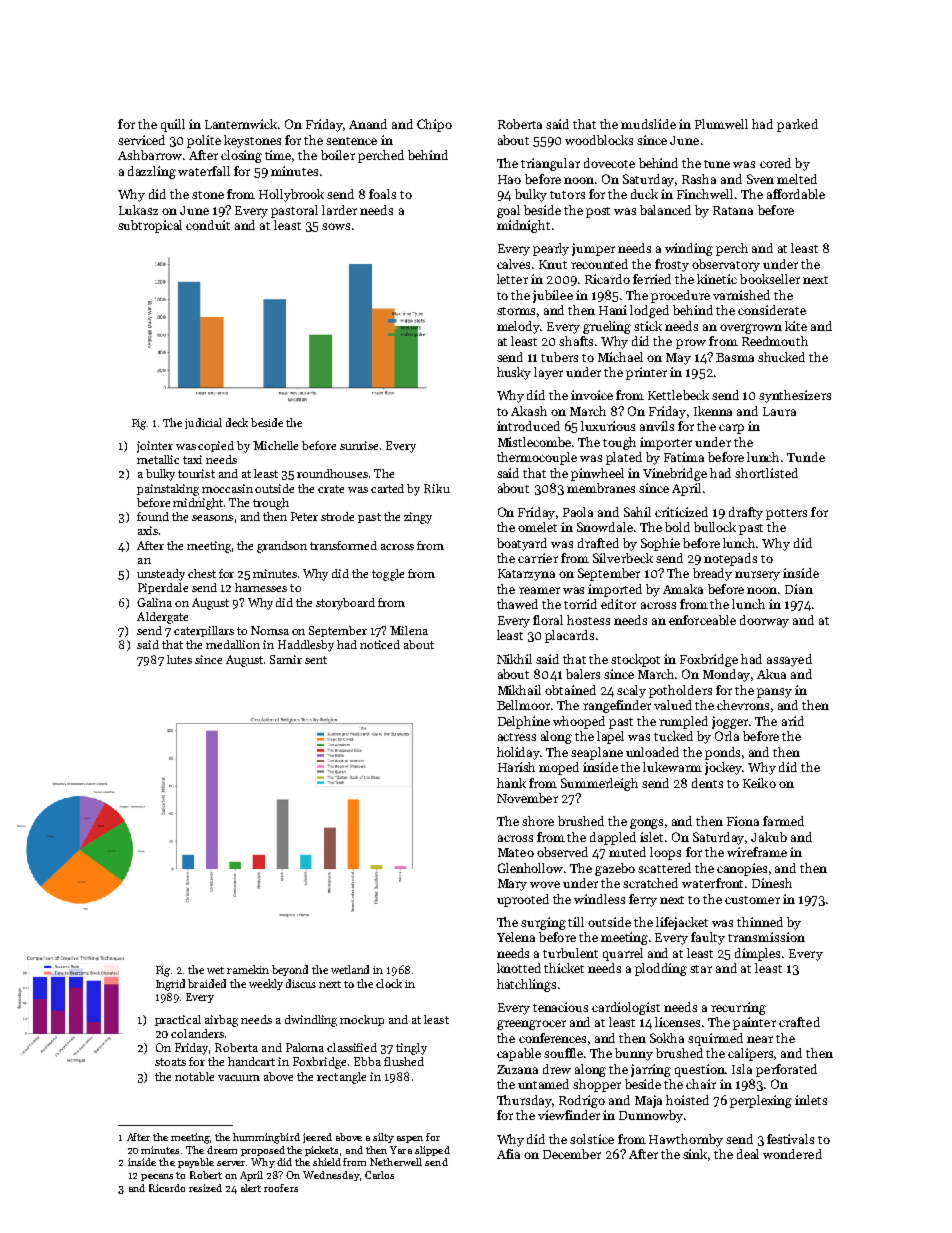  I want to click on ramekin, so click(248, 969).
